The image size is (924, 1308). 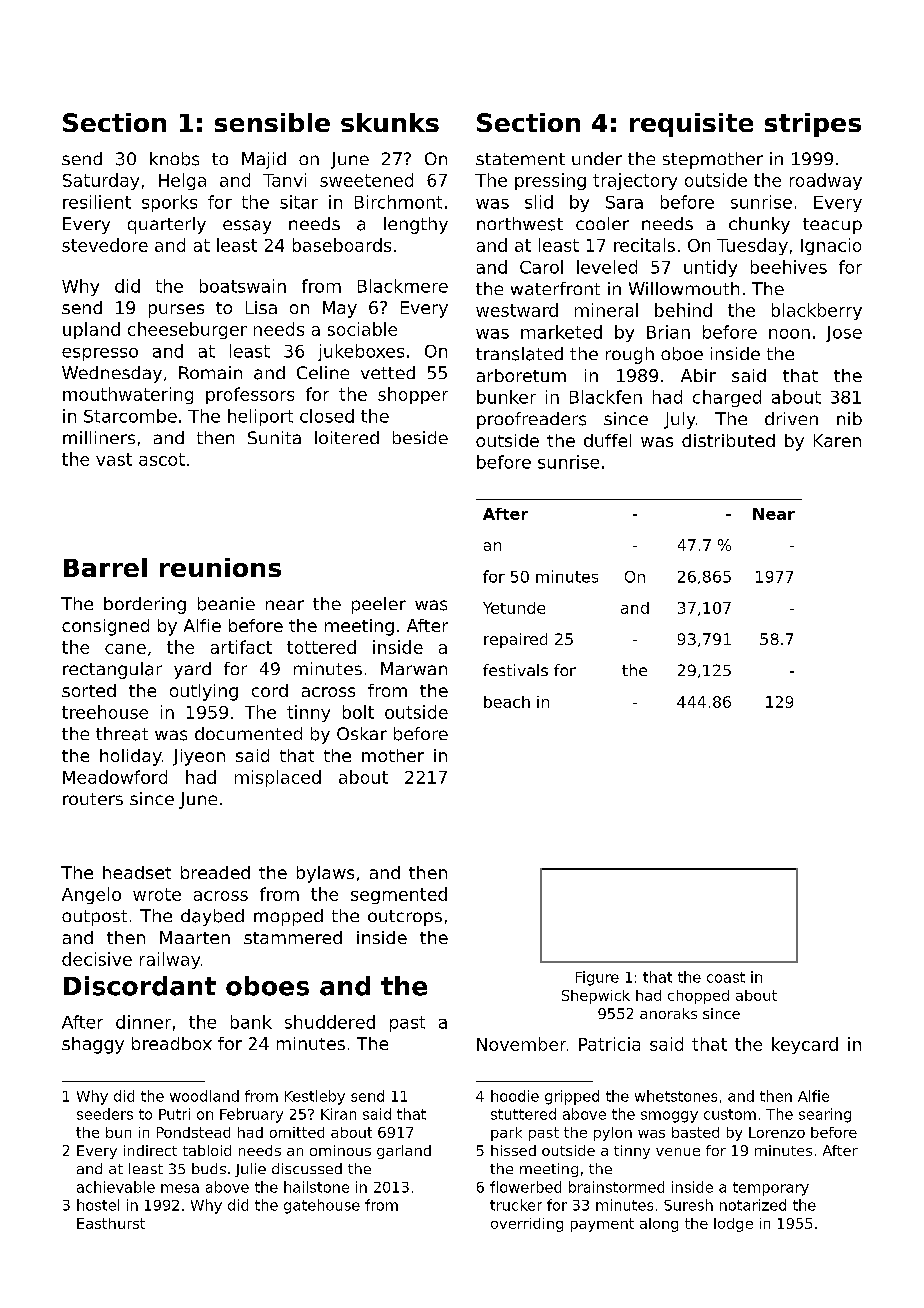 What do you see at coordinates (362, 733) in the image?
I see `Oskar` at bounding box center [362, 733].
